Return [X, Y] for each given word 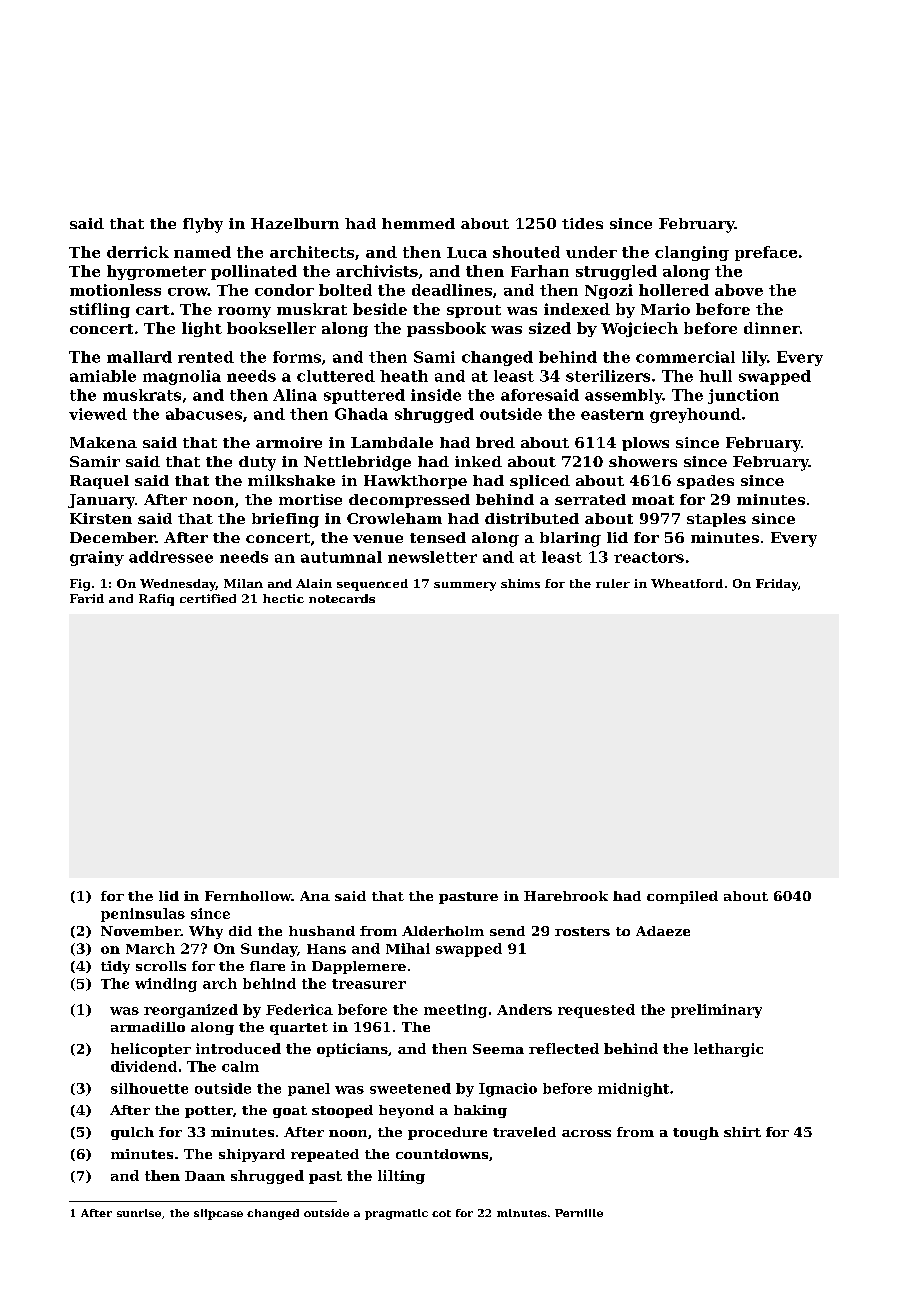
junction [743, 396]
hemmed [418, 223]
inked [478, 461]
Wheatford [687, 583]
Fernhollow [248, 896]
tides [582, 223]
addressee [171, 557]
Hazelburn [295, 223]
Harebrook [566, 896]
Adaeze [663, 931]
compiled [682, 897]
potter [209, 1112]
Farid [87, 598]
